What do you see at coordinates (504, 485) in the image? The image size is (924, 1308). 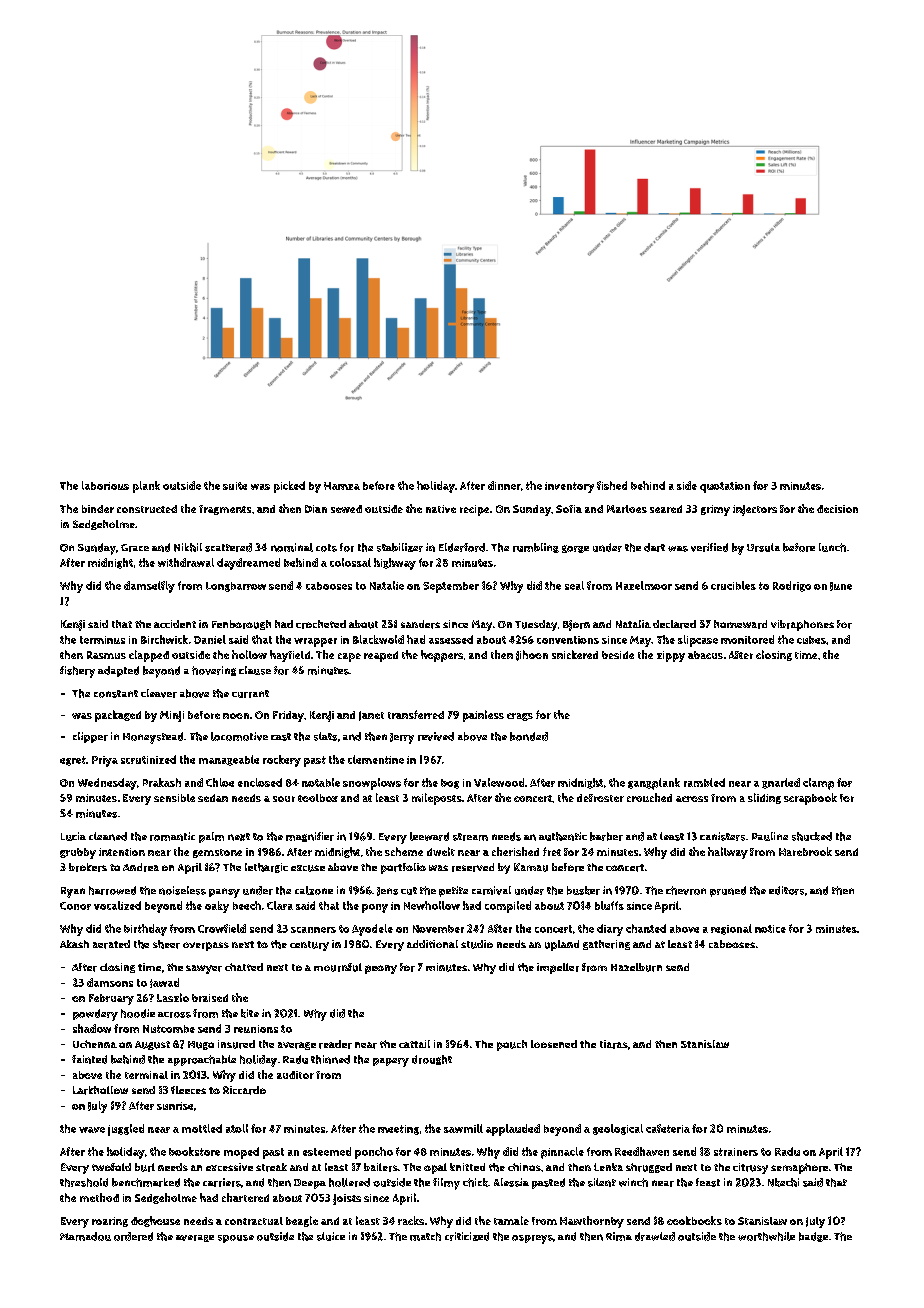 I see `dinner` at bounding box center [504, 485].
